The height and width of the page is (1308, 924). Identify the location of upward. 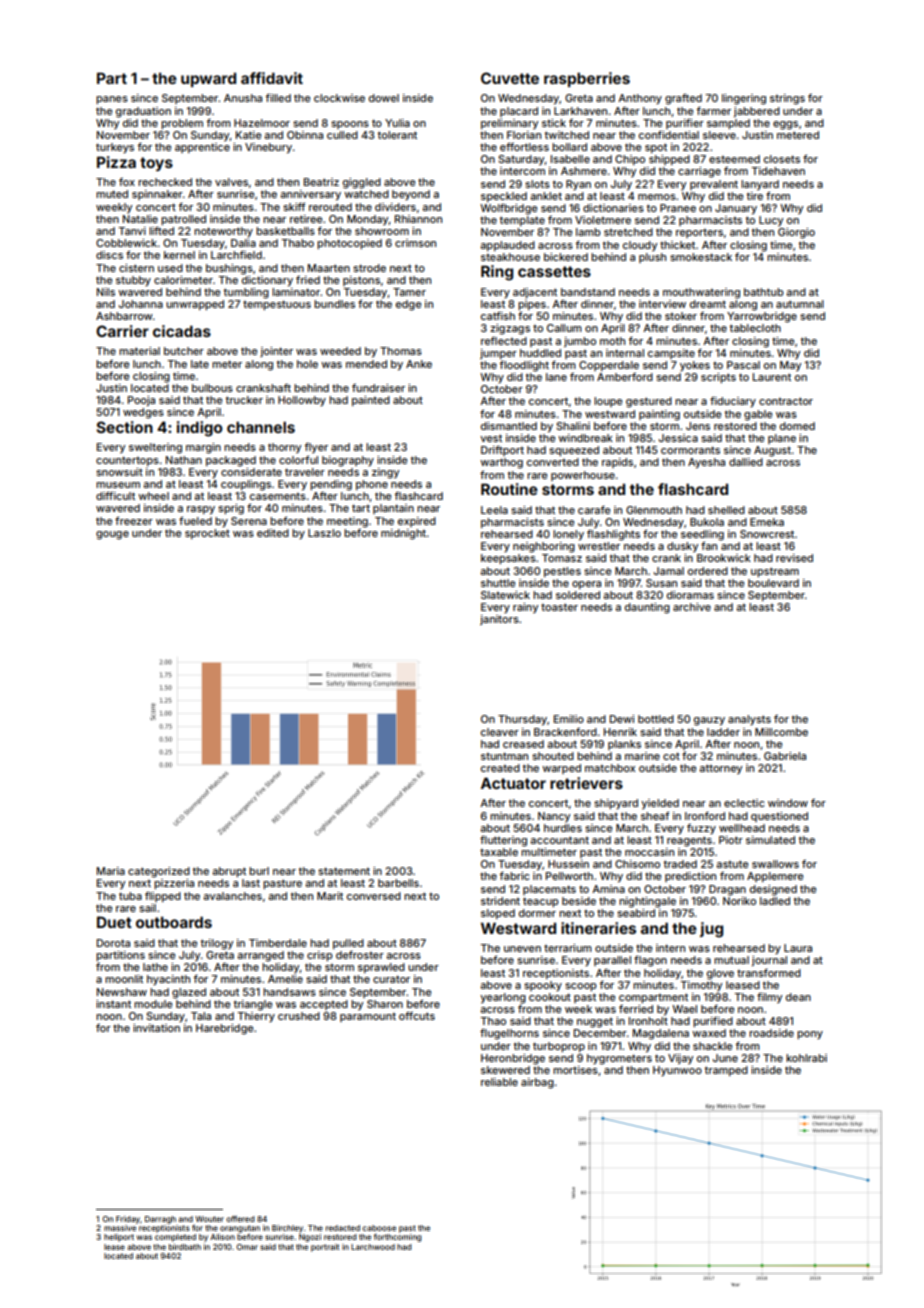
(208, 79).
